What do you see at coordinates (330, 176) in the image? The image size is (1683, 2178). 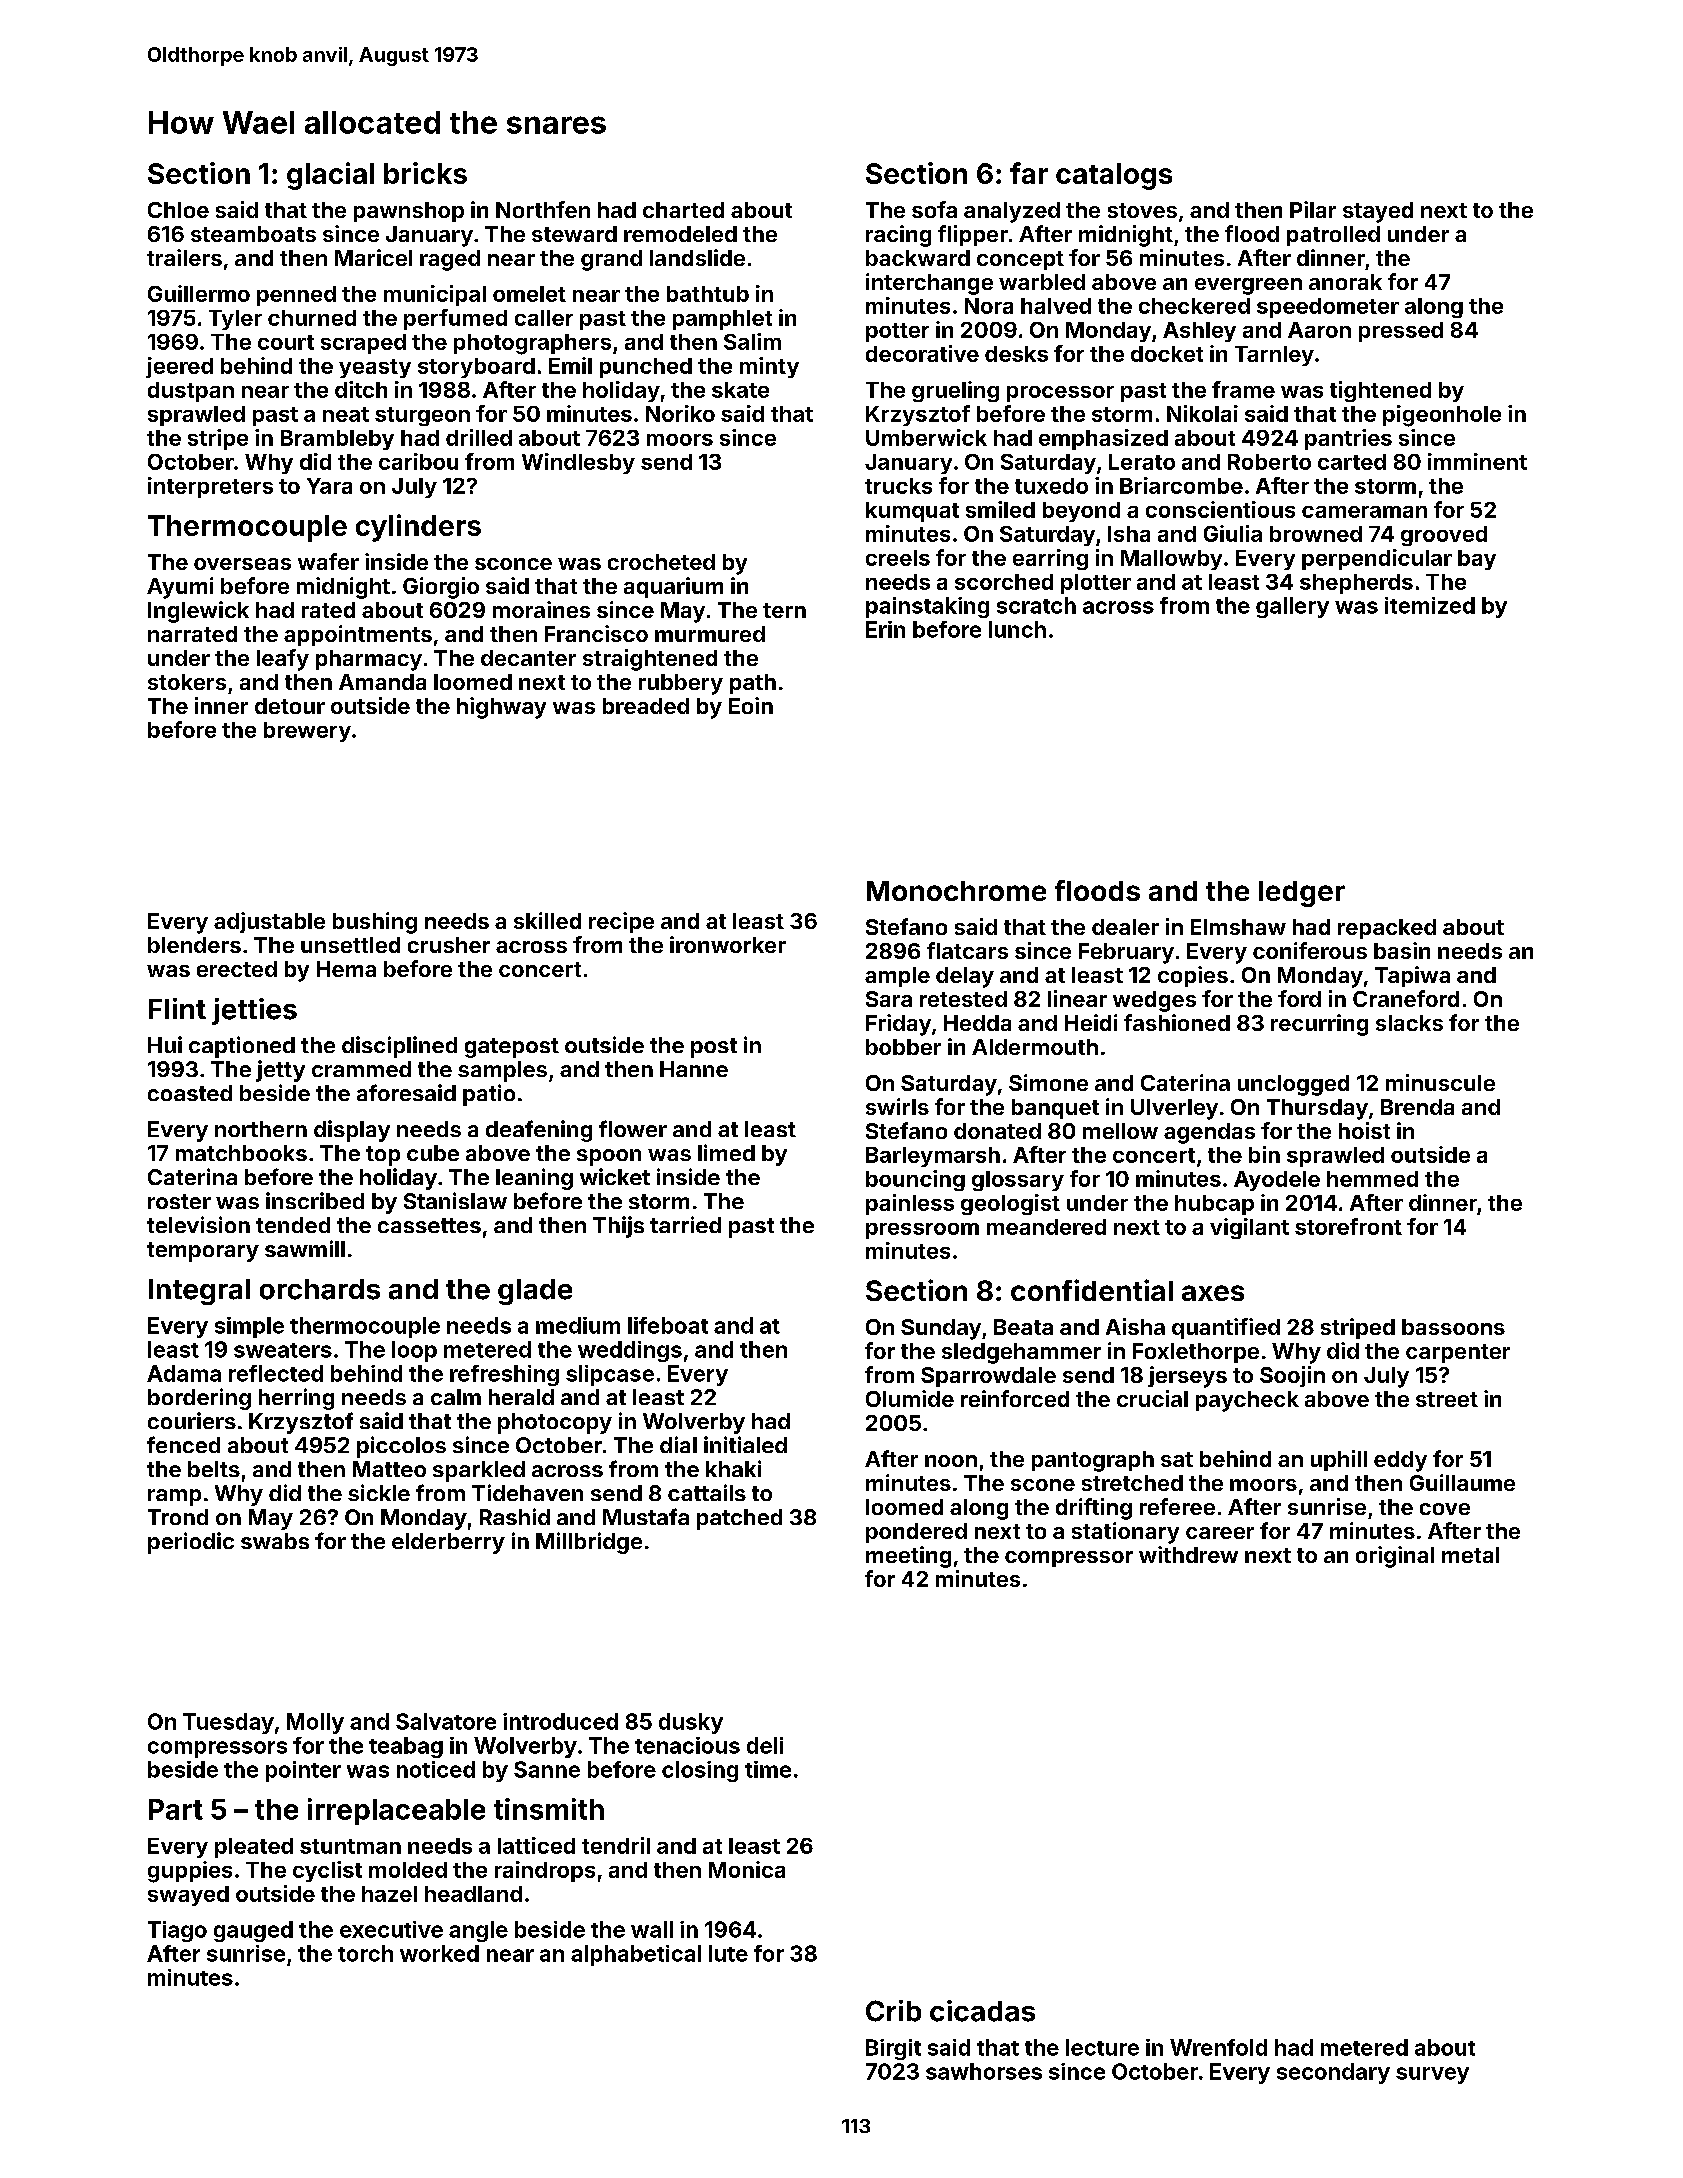 I see `glacial` at bounding box center [330, 176].
